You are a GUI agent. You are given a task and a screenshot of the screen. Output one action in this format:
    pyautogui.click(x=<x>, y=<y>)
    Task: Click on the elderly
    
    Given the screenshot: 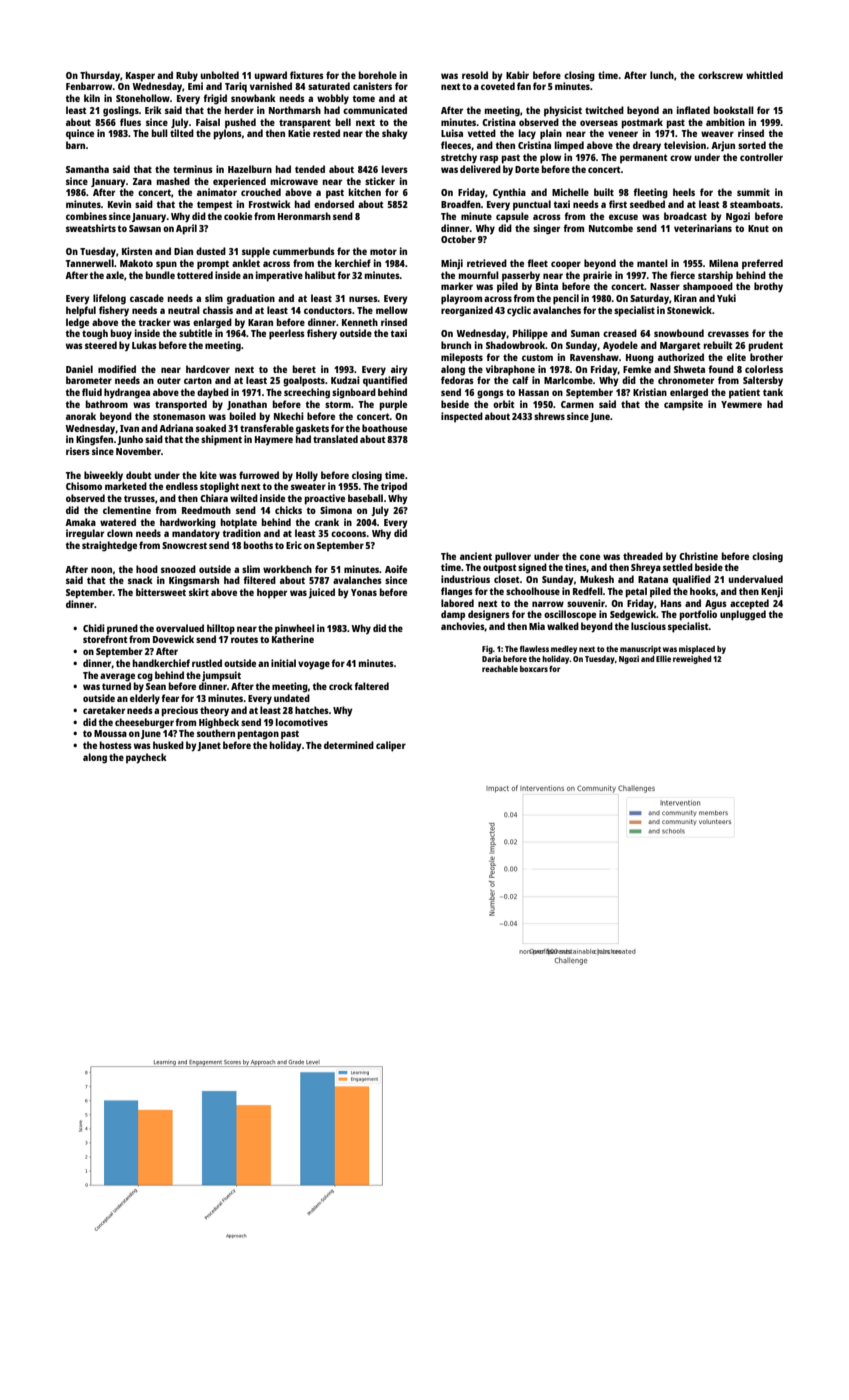 What is the action you would take?
    pyautogui.click(x=145, y=699)
